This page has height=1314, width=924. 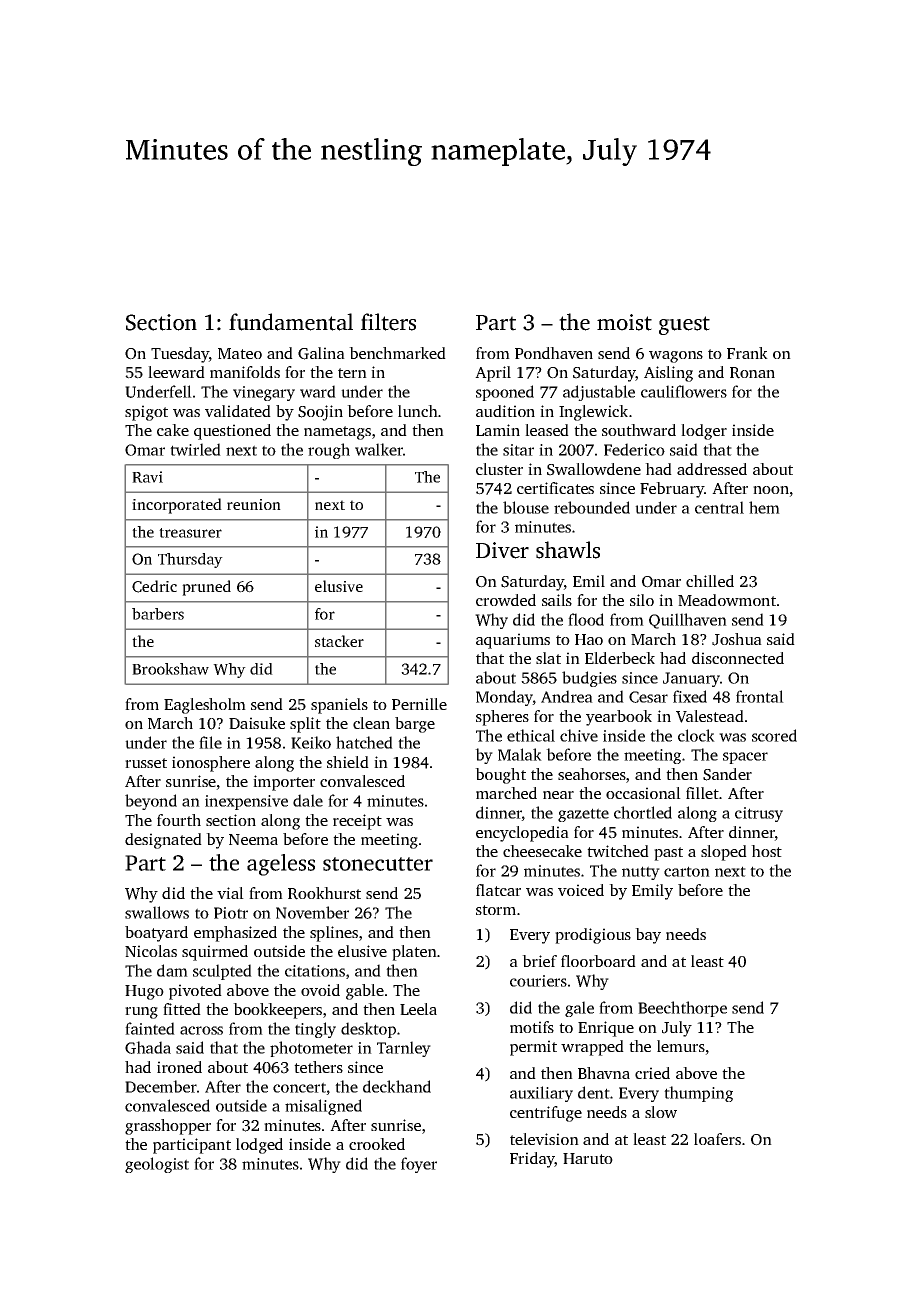 I want to click on vial, so click(x=230, y=893).
